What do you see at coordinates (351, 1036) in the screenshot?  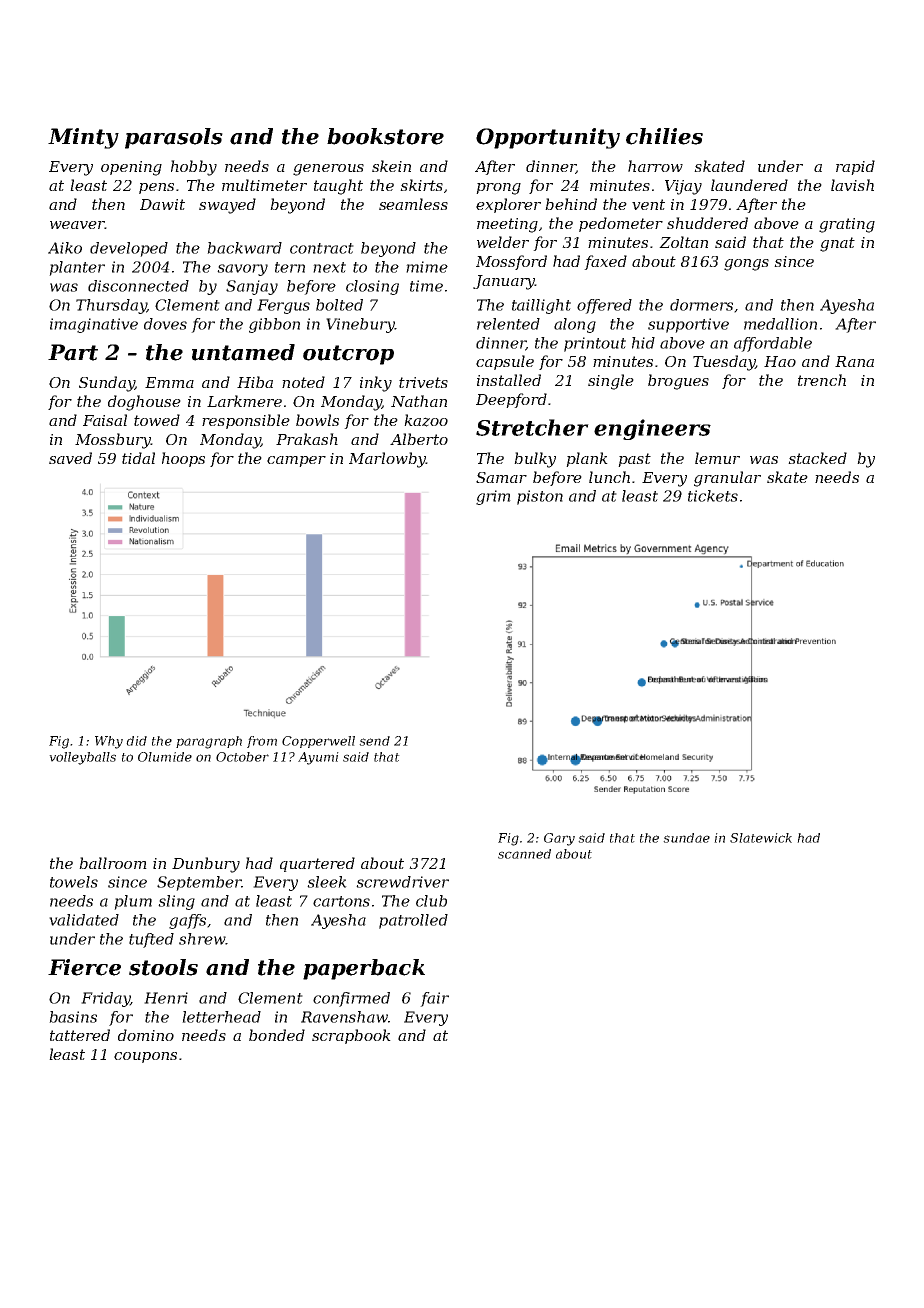 I see `scrapbook` at bounding box center [351, 1036].
